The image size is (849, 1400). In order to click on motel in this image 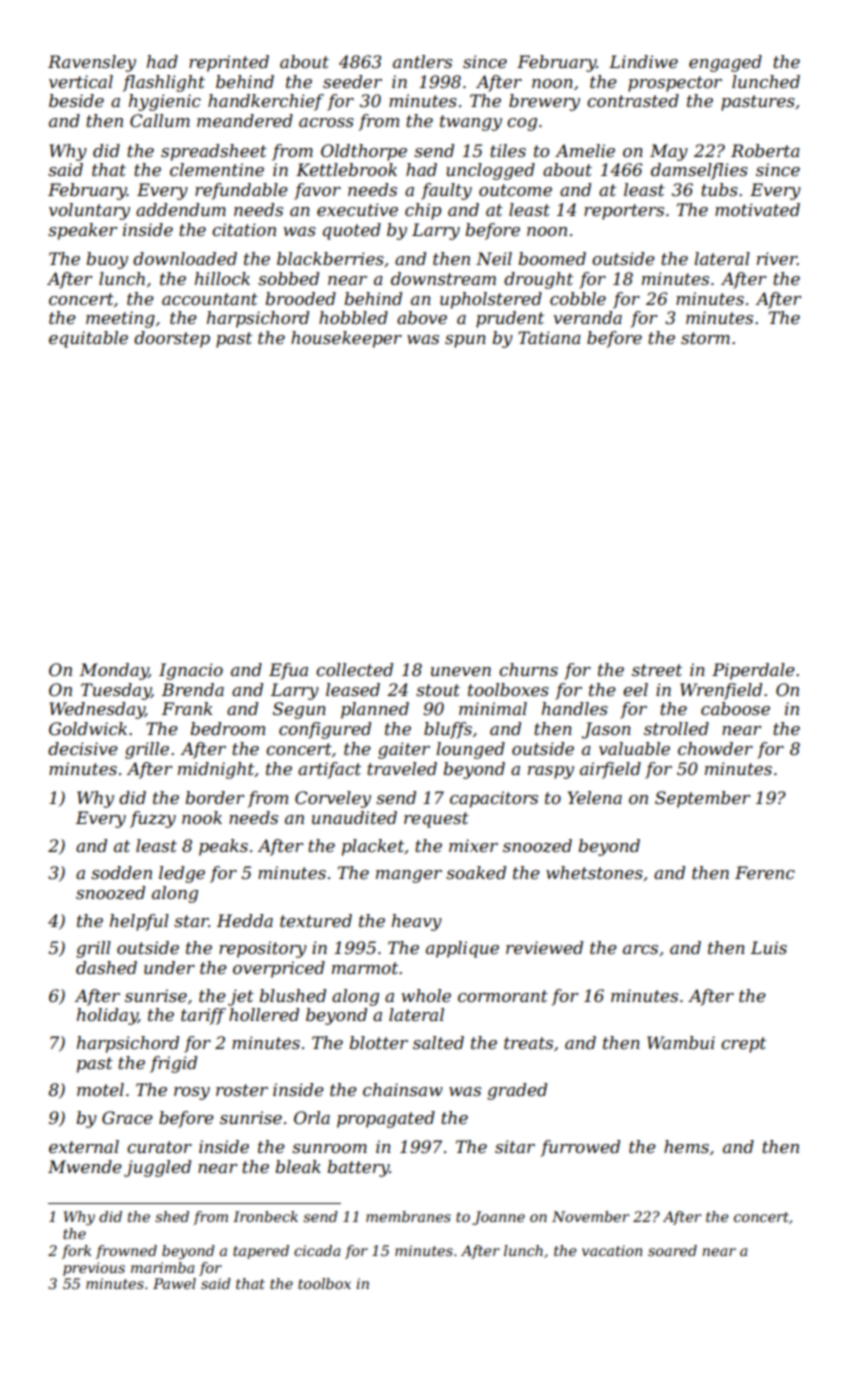, I will do `click(100, 1089)`.
